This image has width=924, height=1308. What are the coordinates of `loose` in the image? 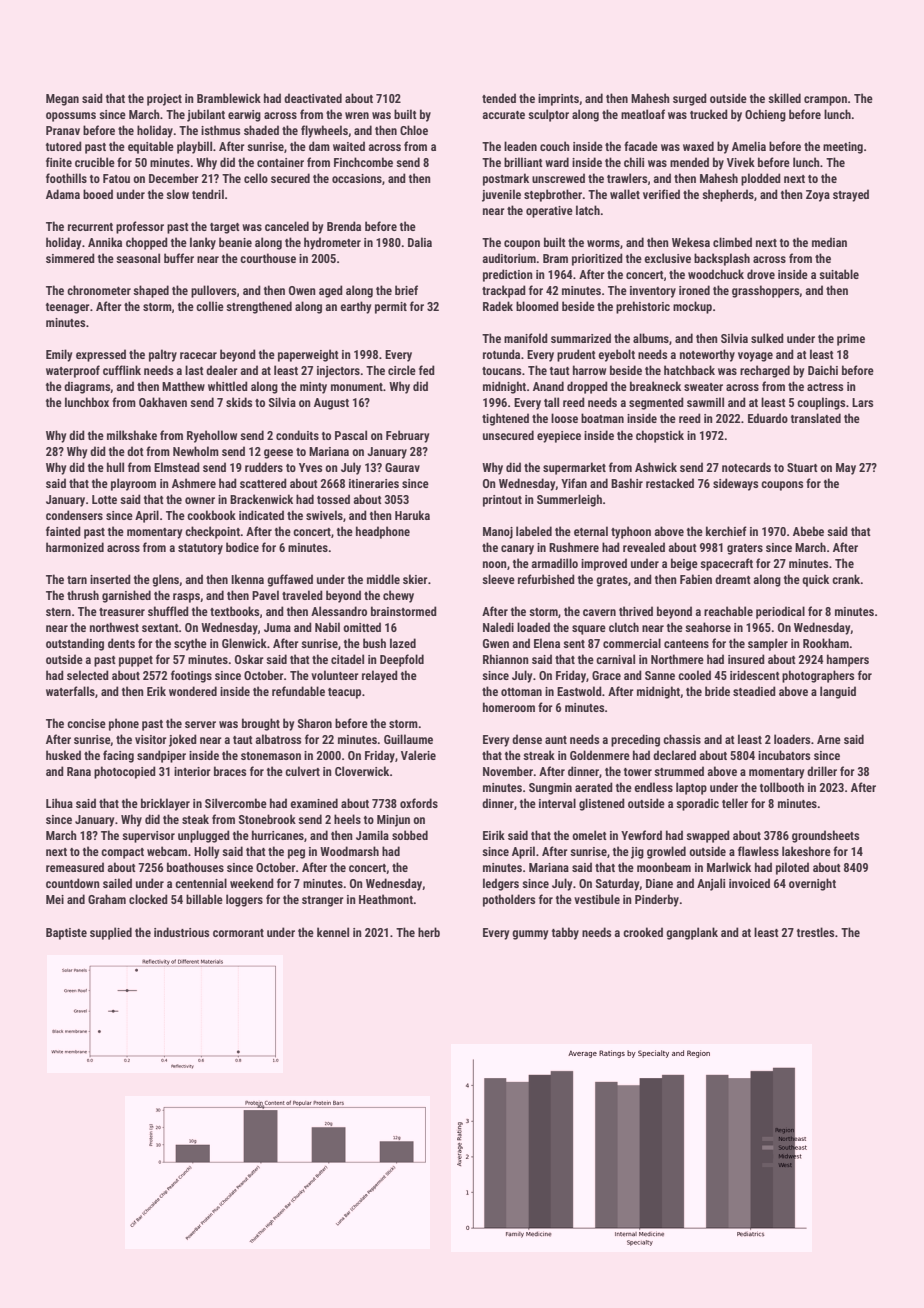 It's located at (564, 418).
